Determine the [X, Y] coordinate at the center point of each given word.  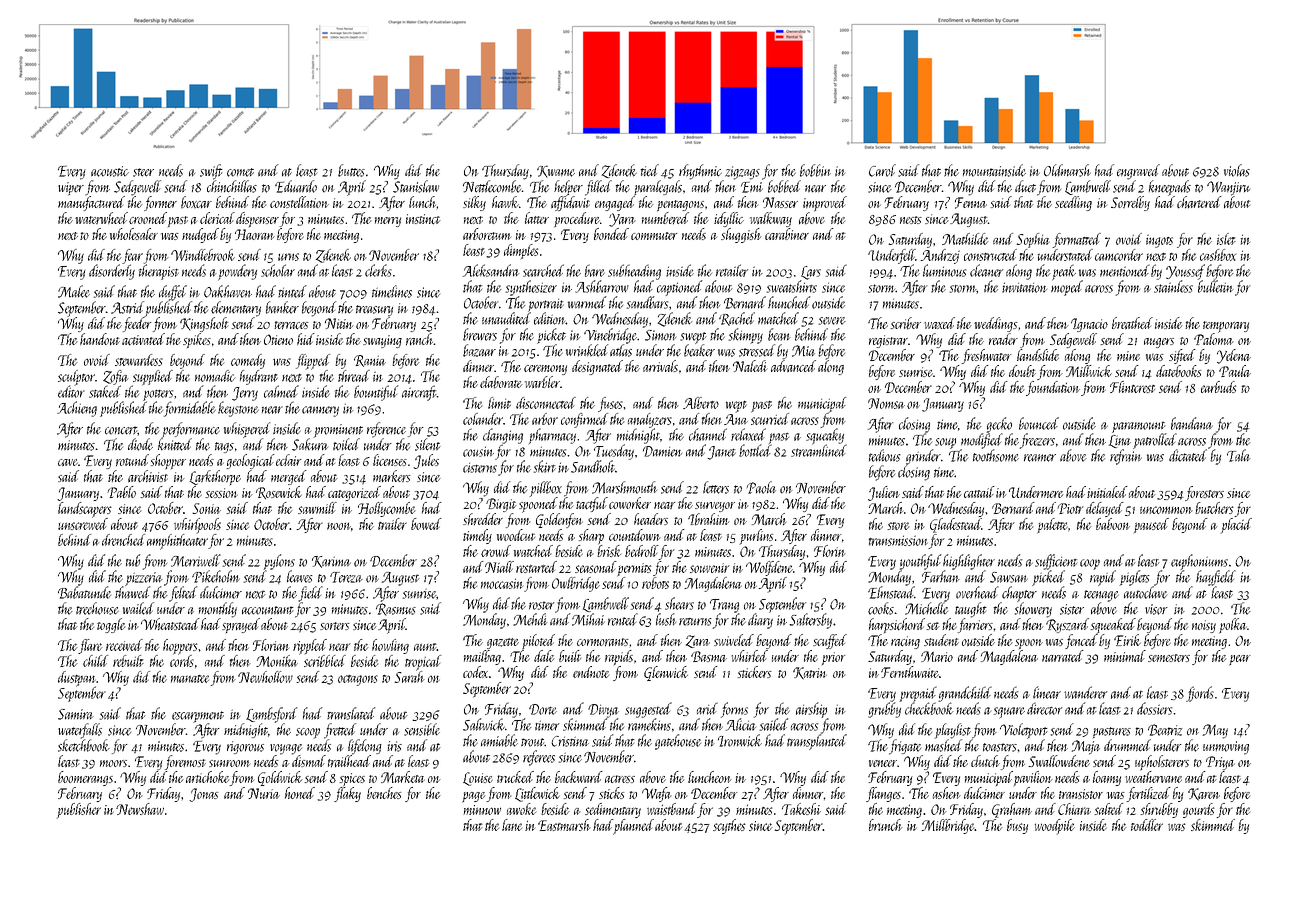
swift [211, 172]
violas [1237, 170]
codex [475, 672]
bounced [1039, 423]
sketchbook [84, 745]
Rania [370, 361]
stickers [755, 672]
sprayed [241, 625]
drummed [1127, 745]
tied [650, 170]
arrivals [660, 366]
